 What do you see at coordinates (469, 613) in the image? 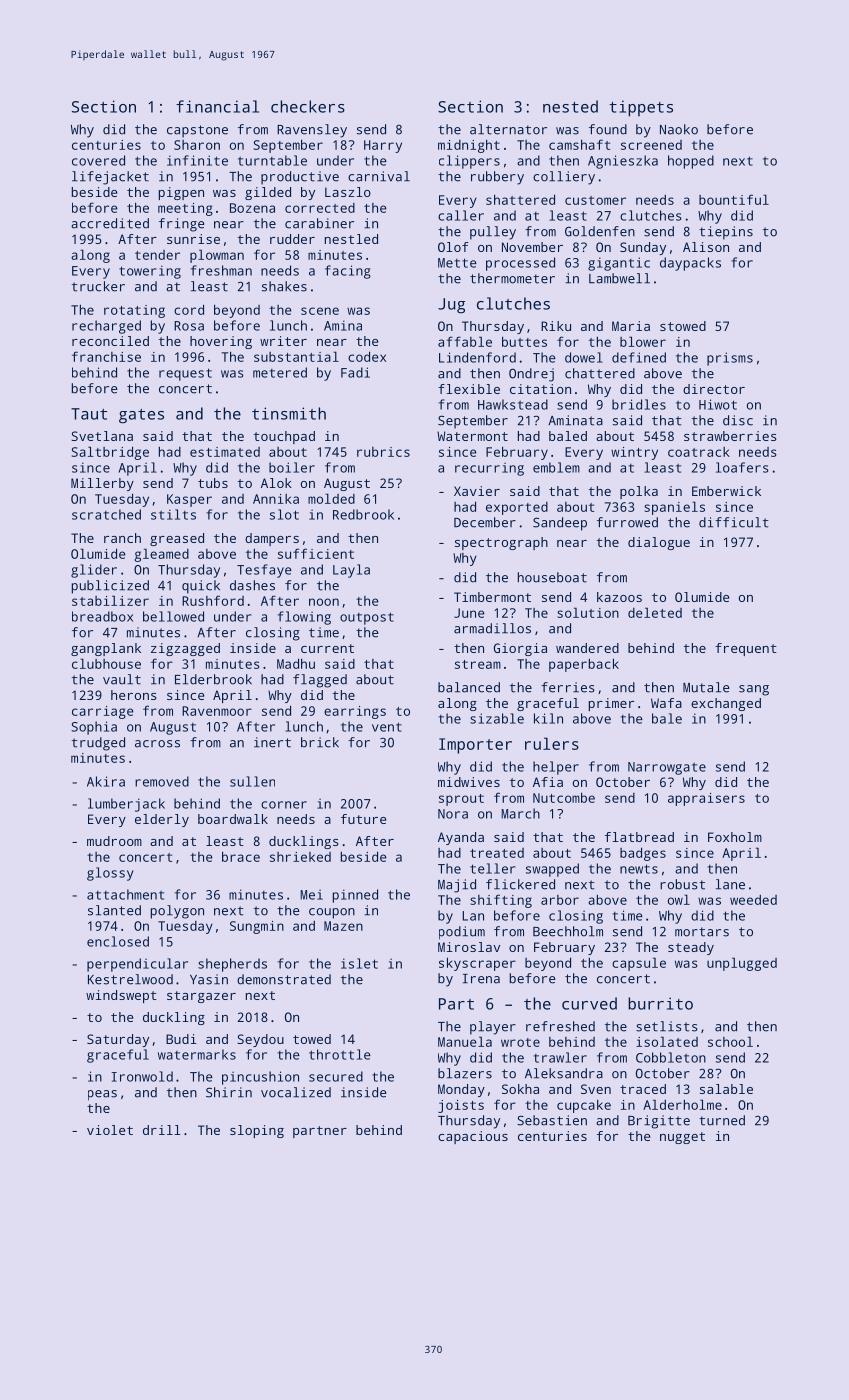
I see `June` at bounding box center [469, 613].
